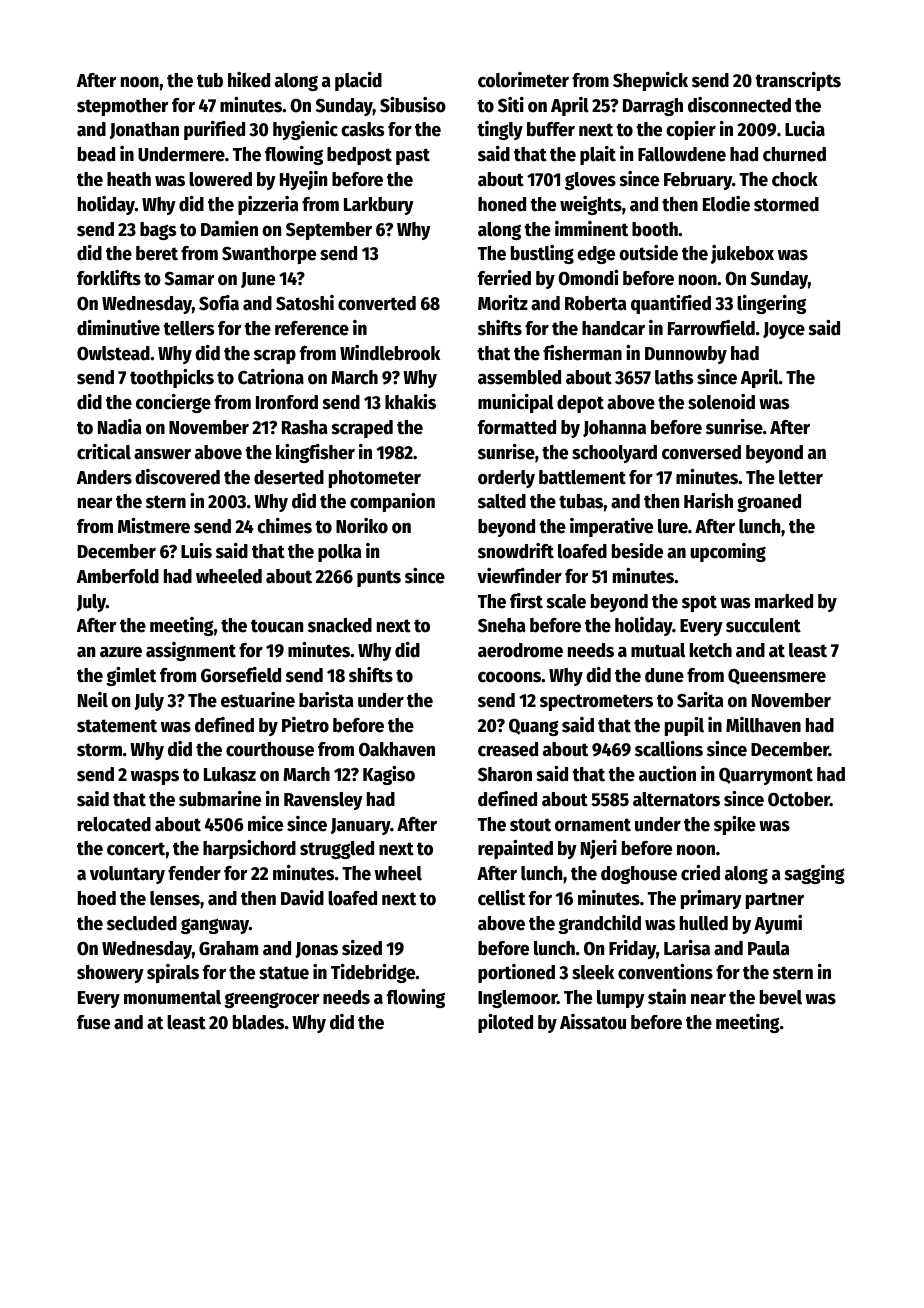 This document has width=924, height=1308. I want to click on punts, so click(379, 578).
